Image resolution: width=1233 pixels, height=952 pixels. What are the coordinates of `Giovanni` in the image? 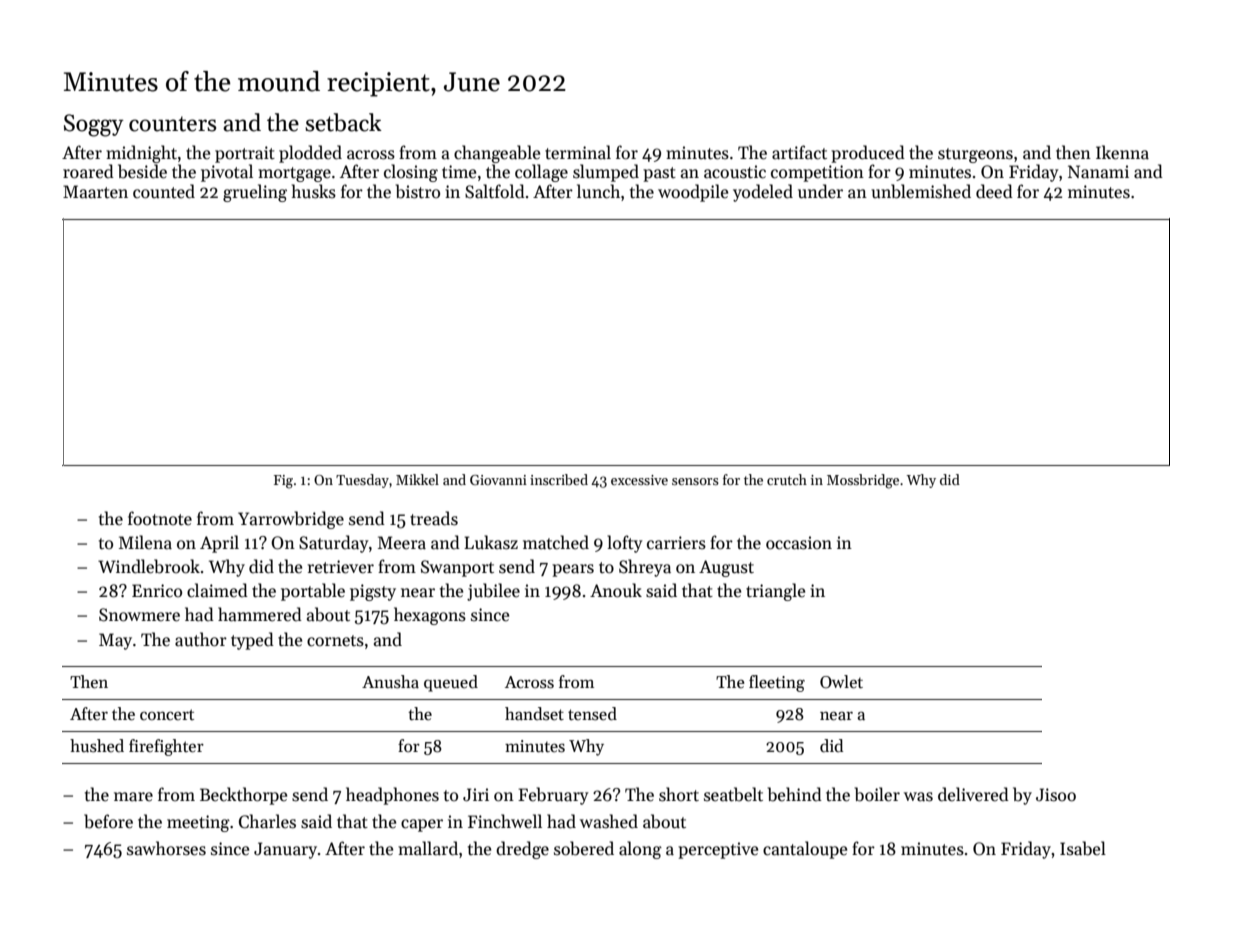 It's located at (498, 480).
